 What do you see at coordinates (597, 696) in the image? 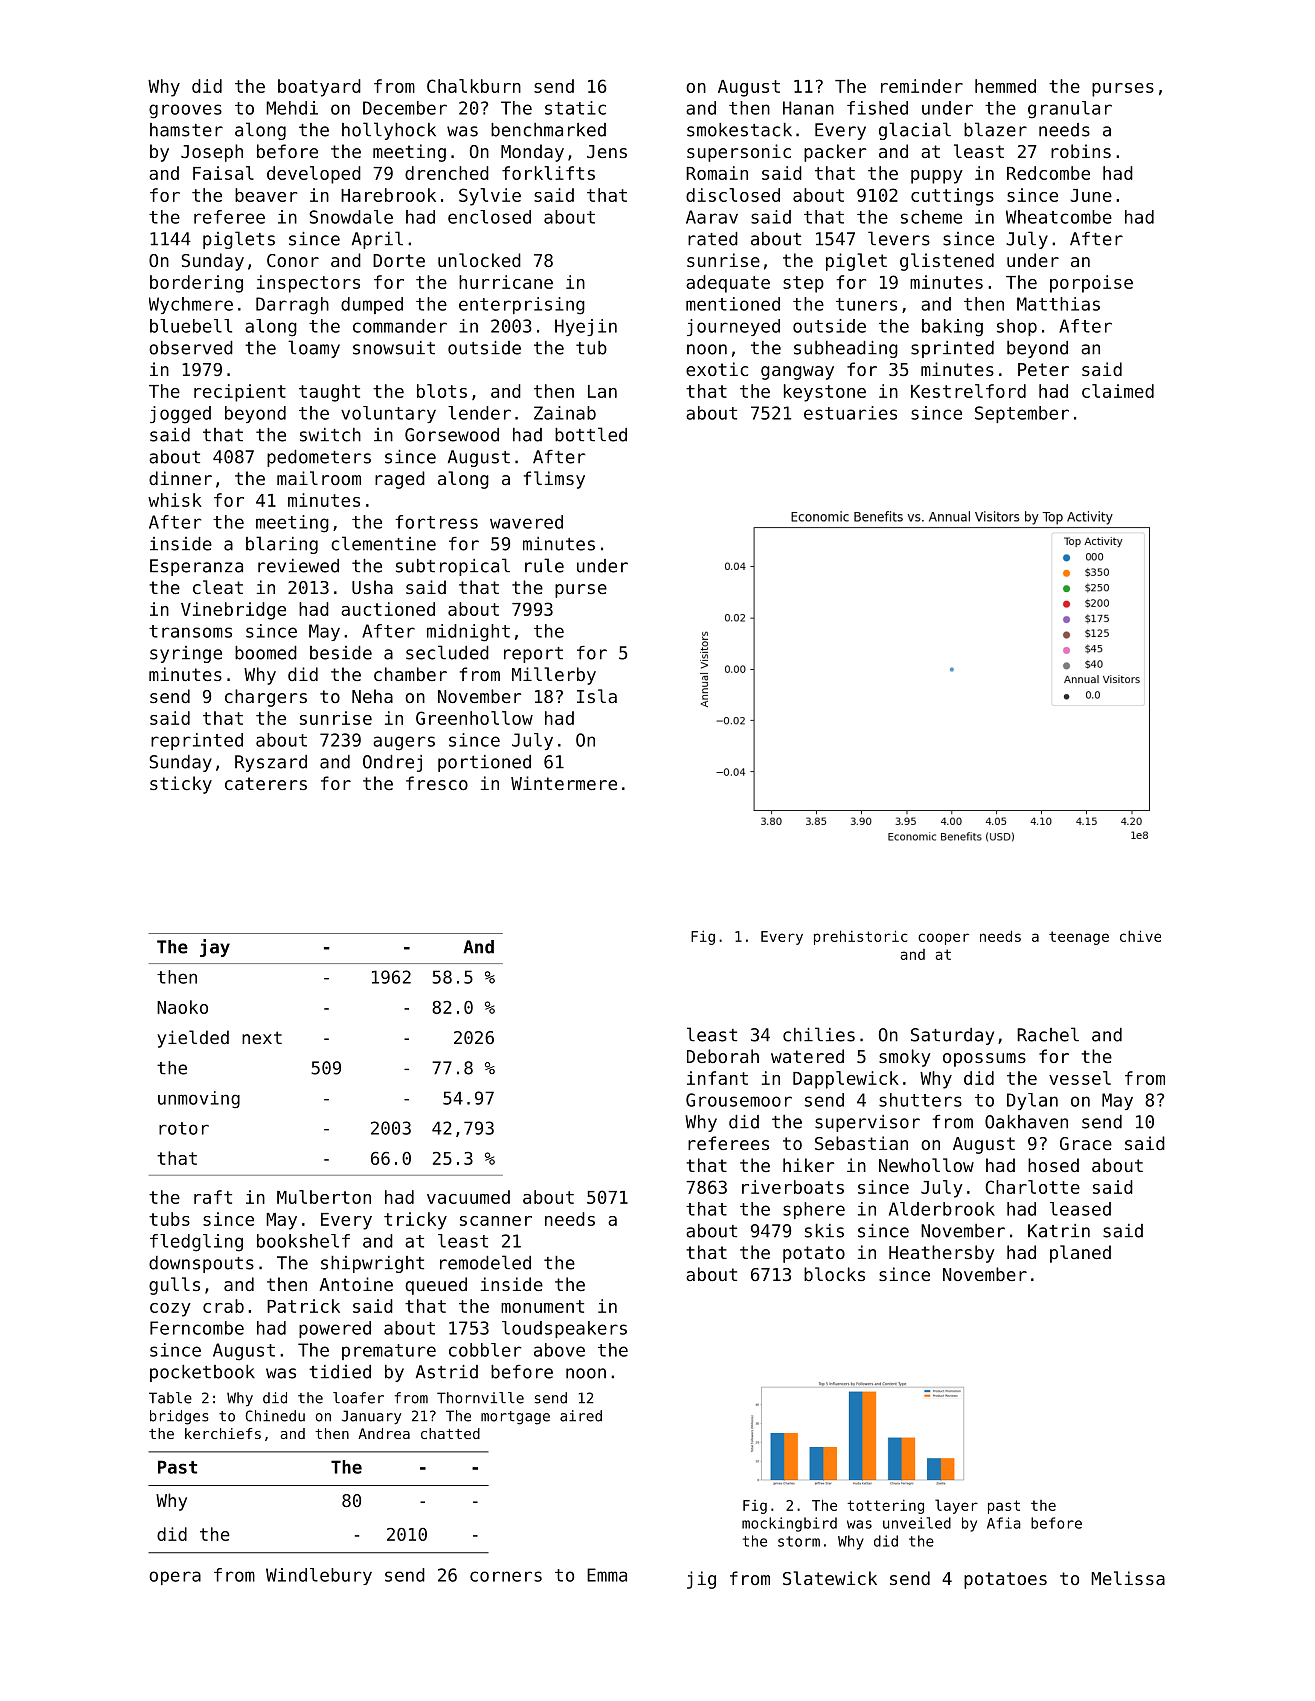
I see `Isla` at bounding box center [597, 696].
